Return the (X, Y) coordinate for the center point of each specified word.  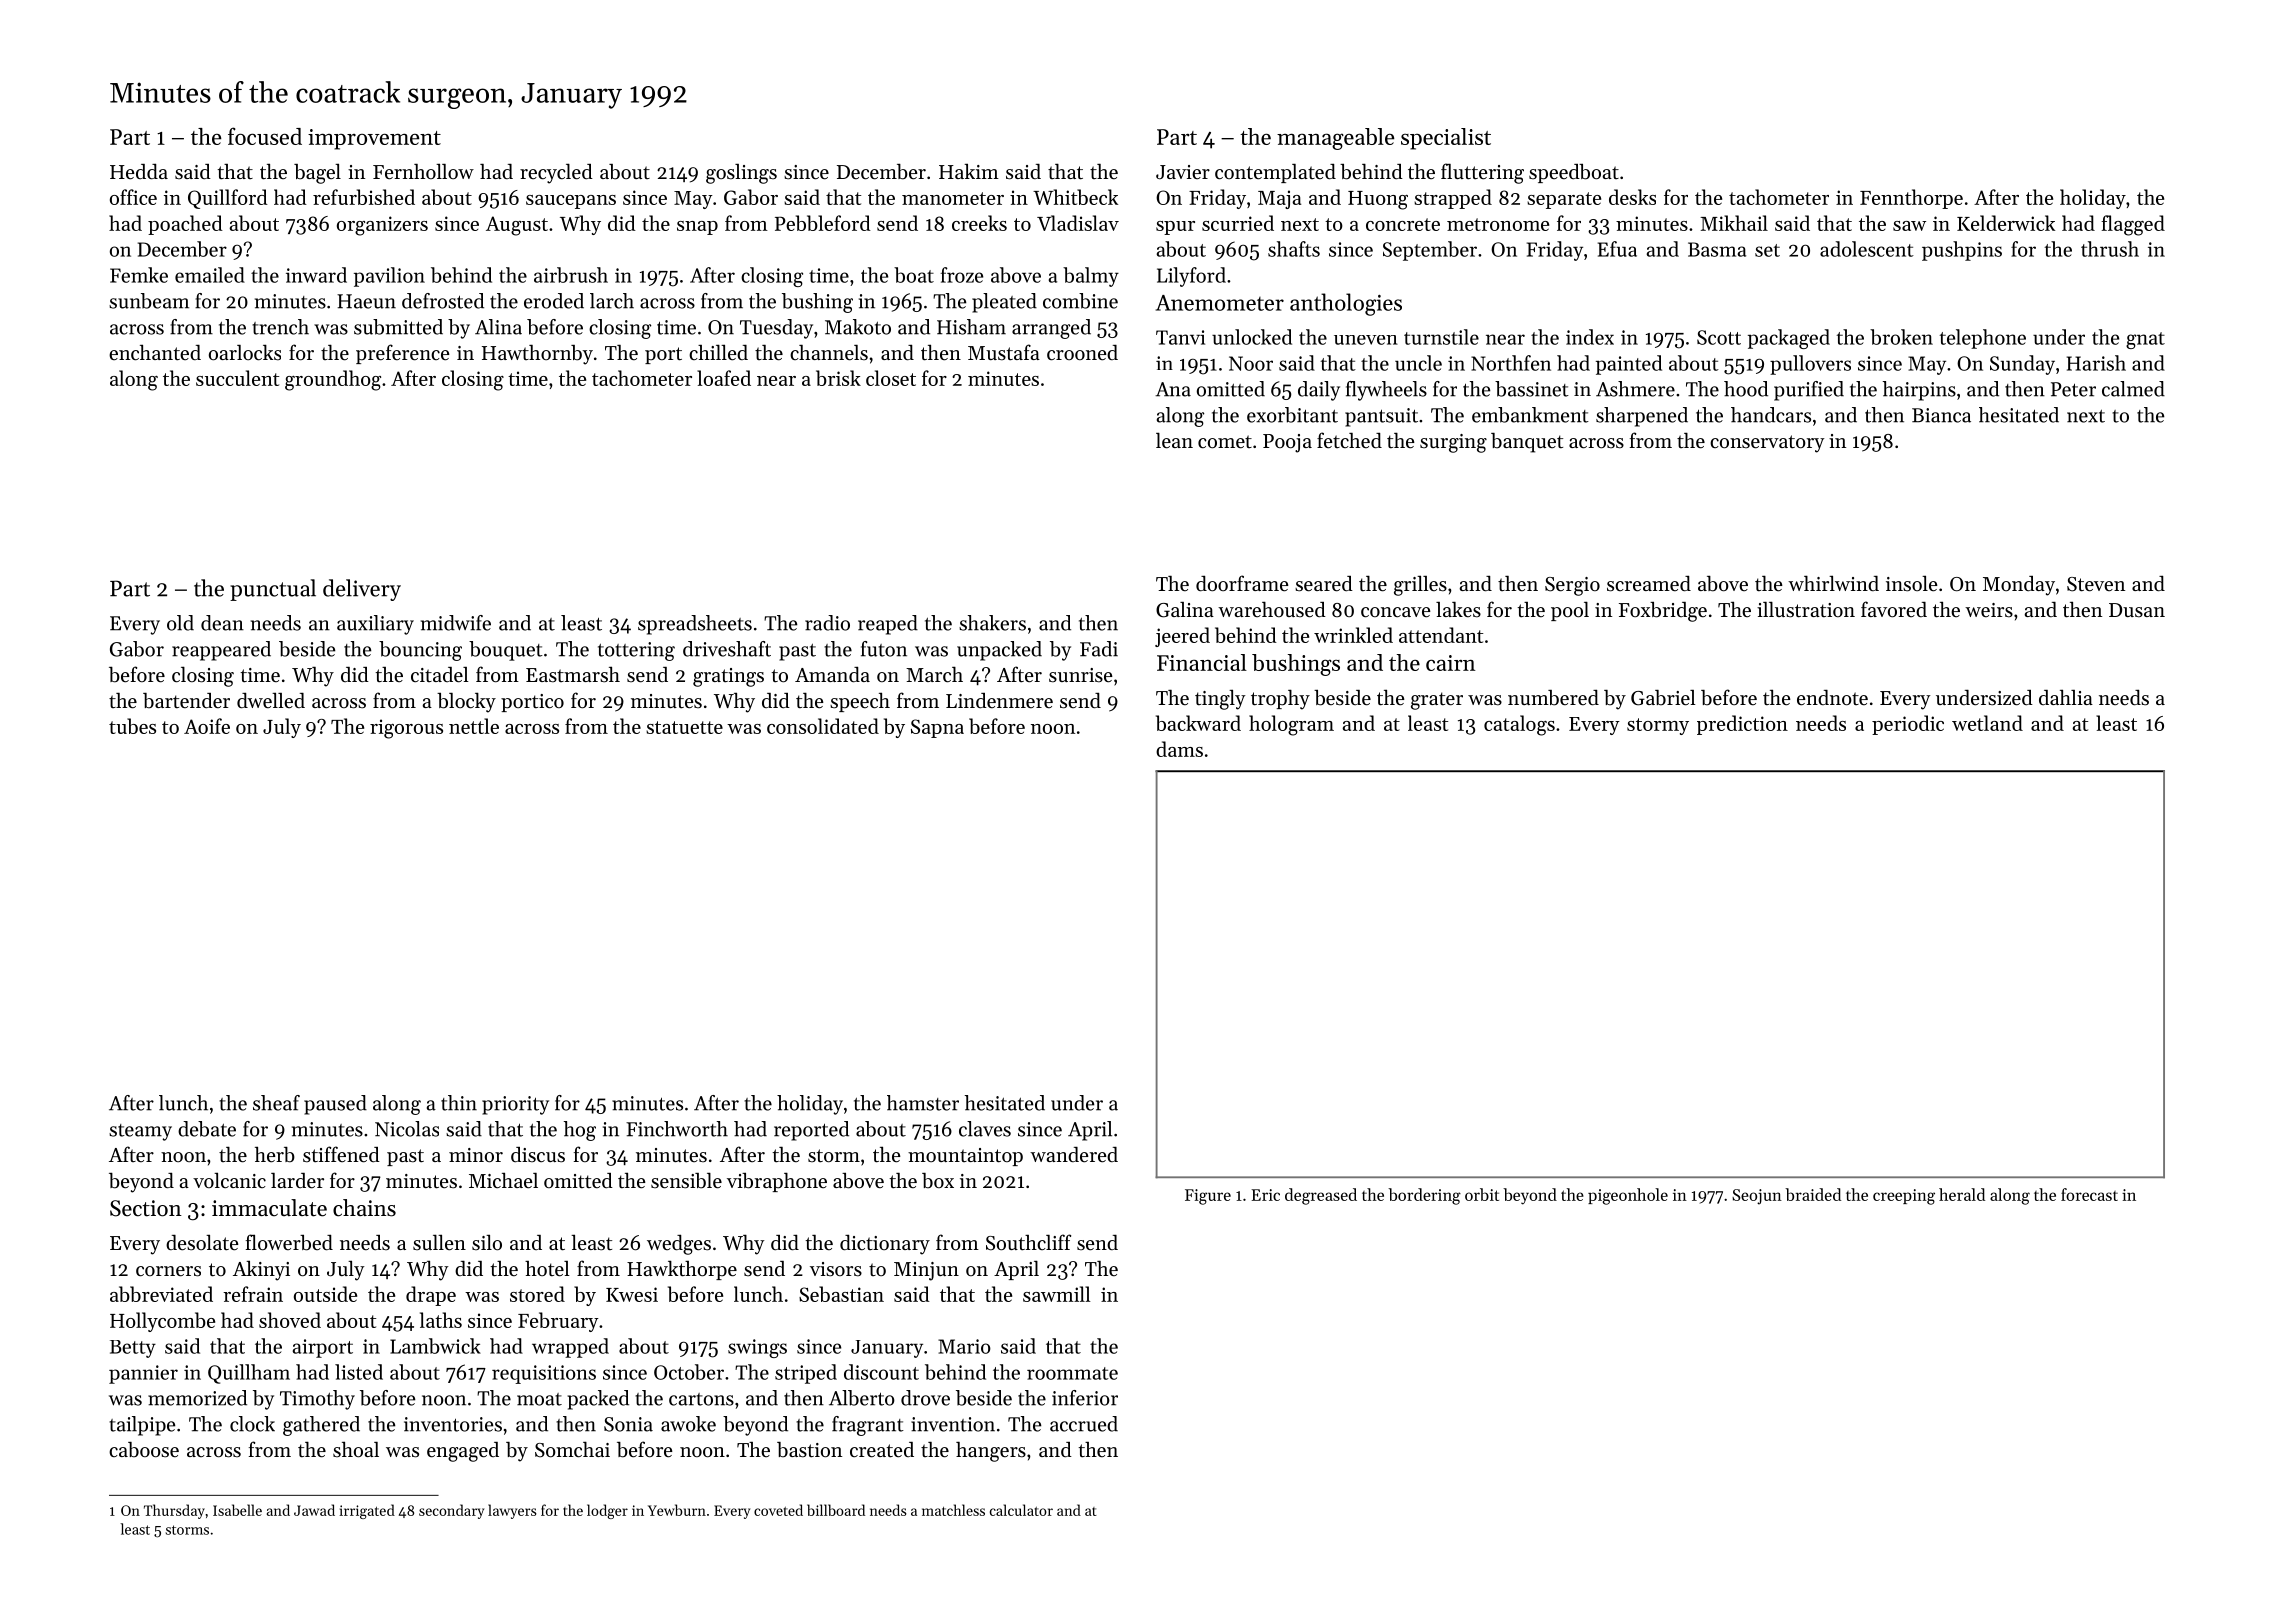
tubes (132, 726)
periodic (1908, 725)
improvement (374, 139)
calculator (1021, 1510)
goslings (741, 174)
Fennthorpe (1911, 199)
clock (252, 1424)
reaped (888, 625)
